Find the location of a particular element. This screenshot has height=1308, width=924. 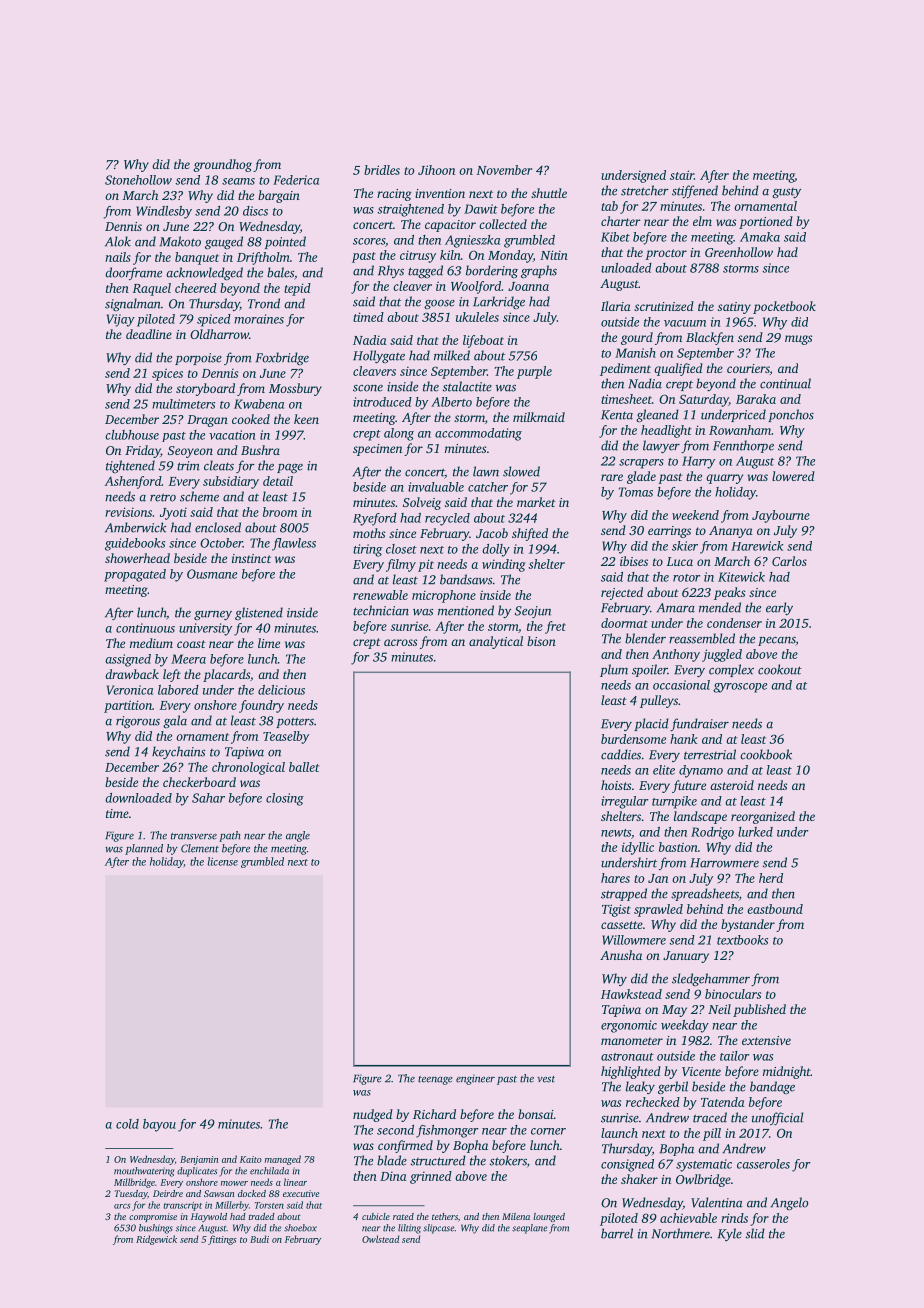

groundhog is located at coordinates (222, 165).
